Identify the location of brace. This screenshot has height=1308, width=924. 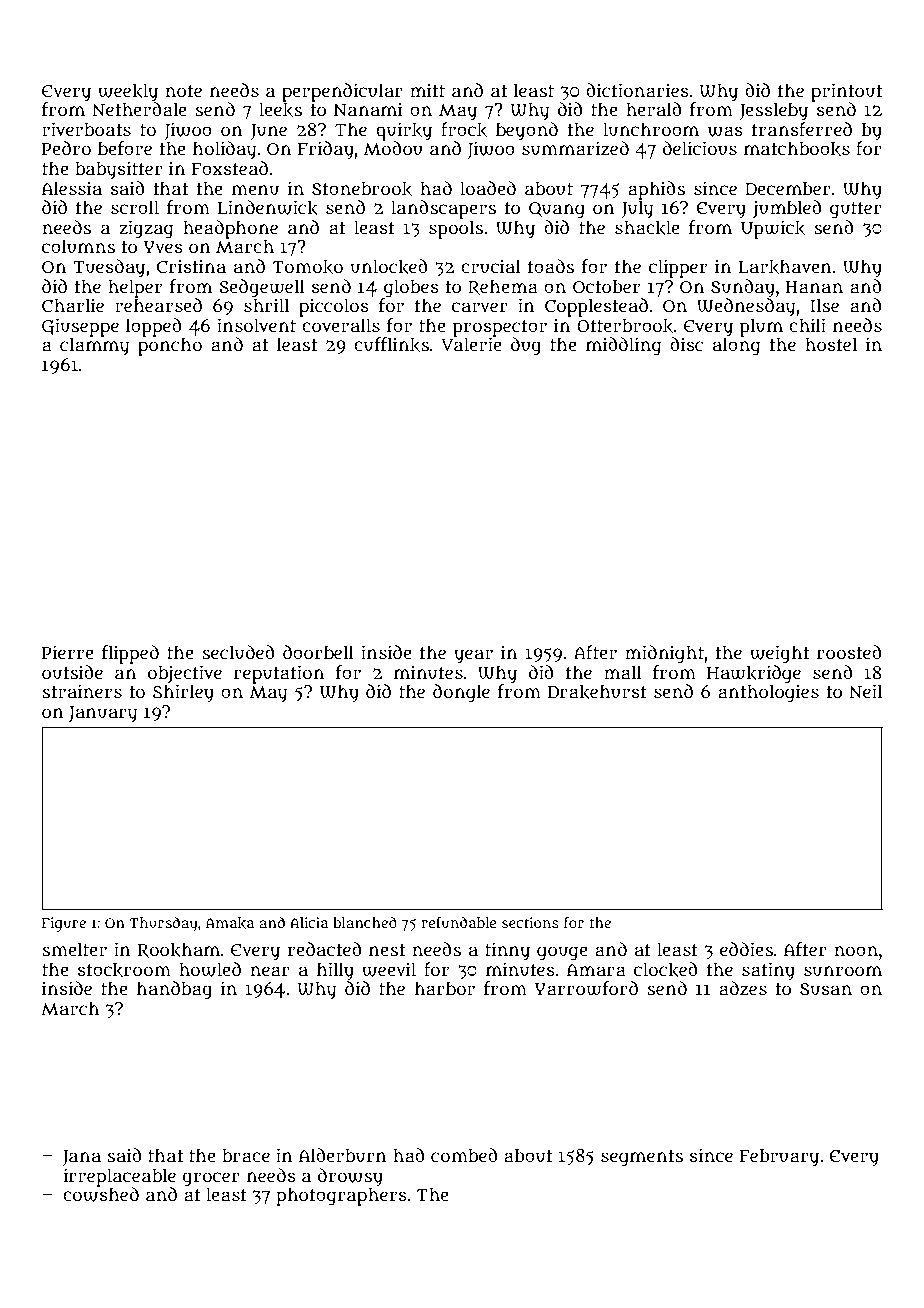
(246, 1156).
